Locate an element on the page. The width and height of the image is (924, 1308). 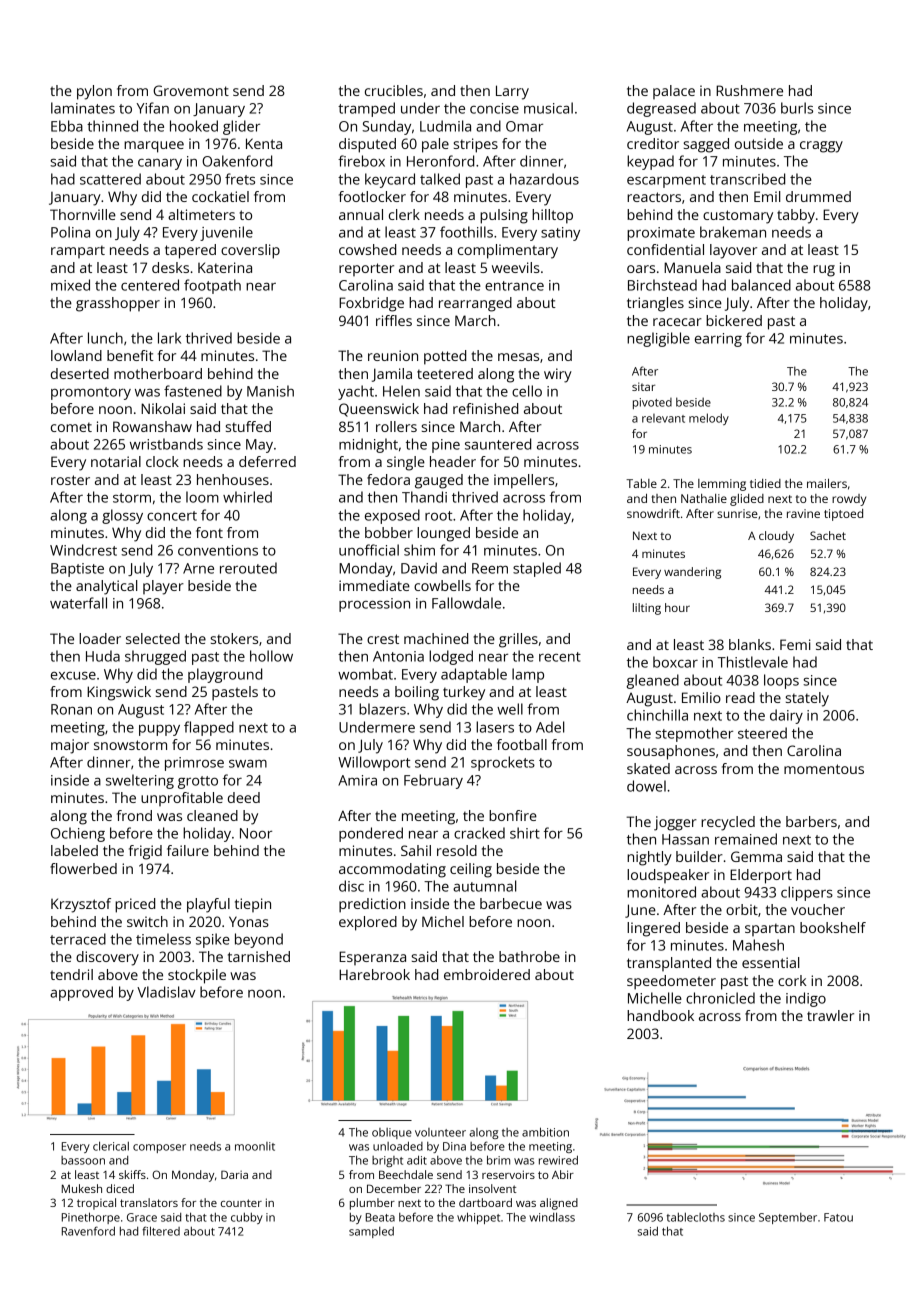
terraced is located at coordinates (78, 939).
